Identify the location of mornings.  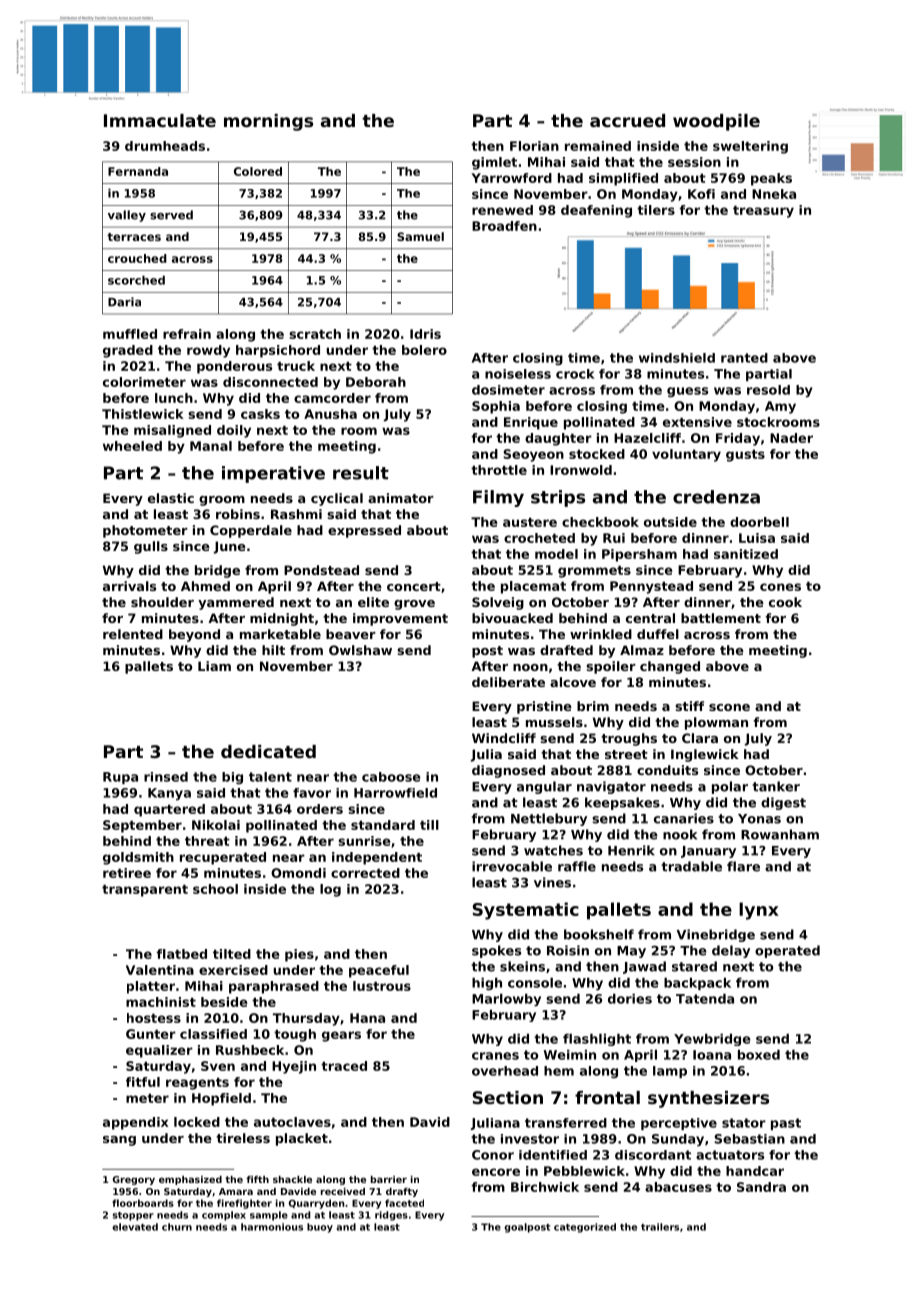
(268, 122).
